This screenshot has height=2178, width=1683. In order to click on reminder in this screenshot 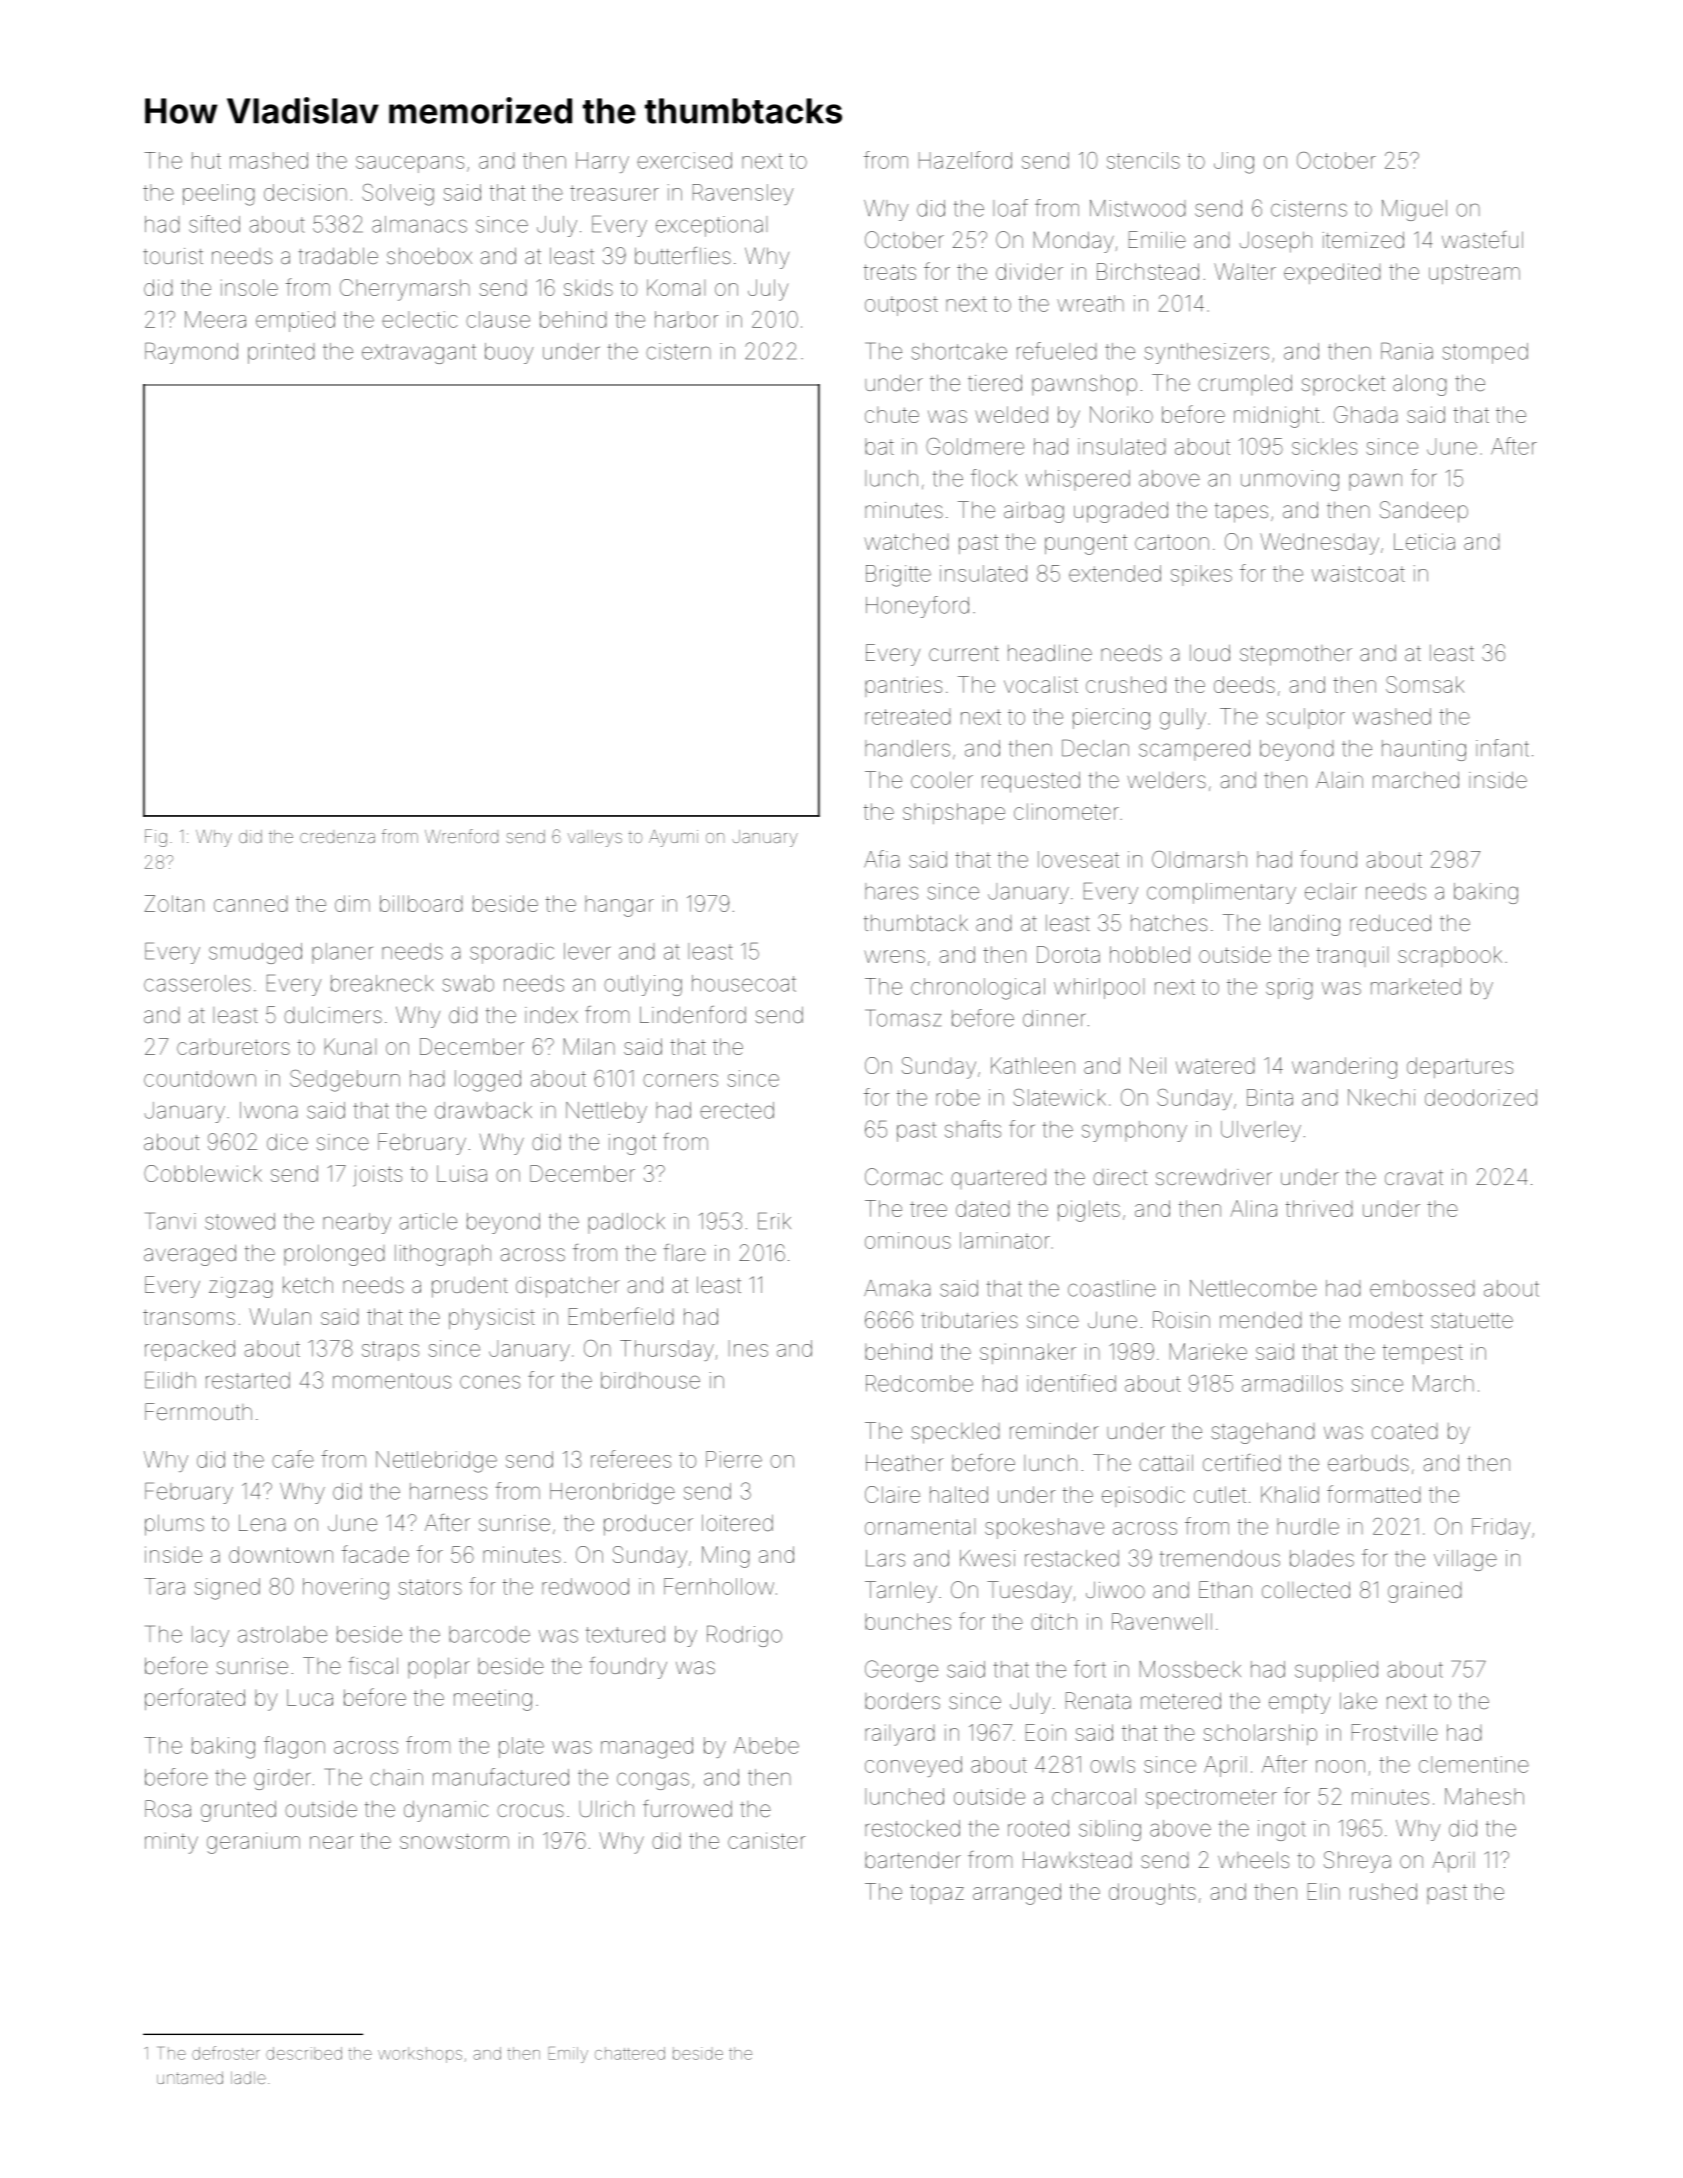, I will do `click(1054, 1431)`.
